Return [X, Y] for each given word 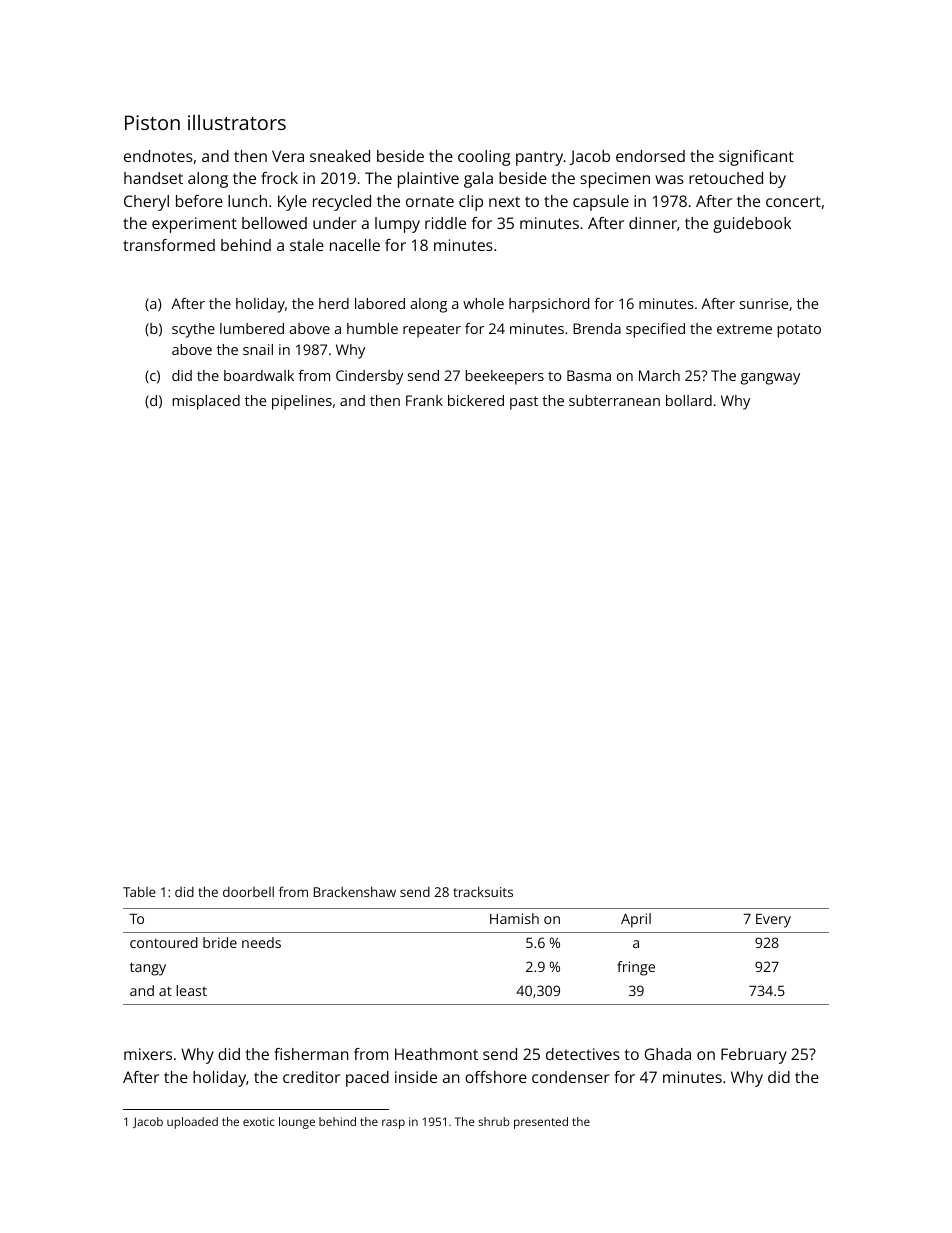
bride [220, 942]
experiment [194, 225]
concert [793, 201]
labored [380, 303]
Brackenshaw [355, 891]
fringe [636, 968]
